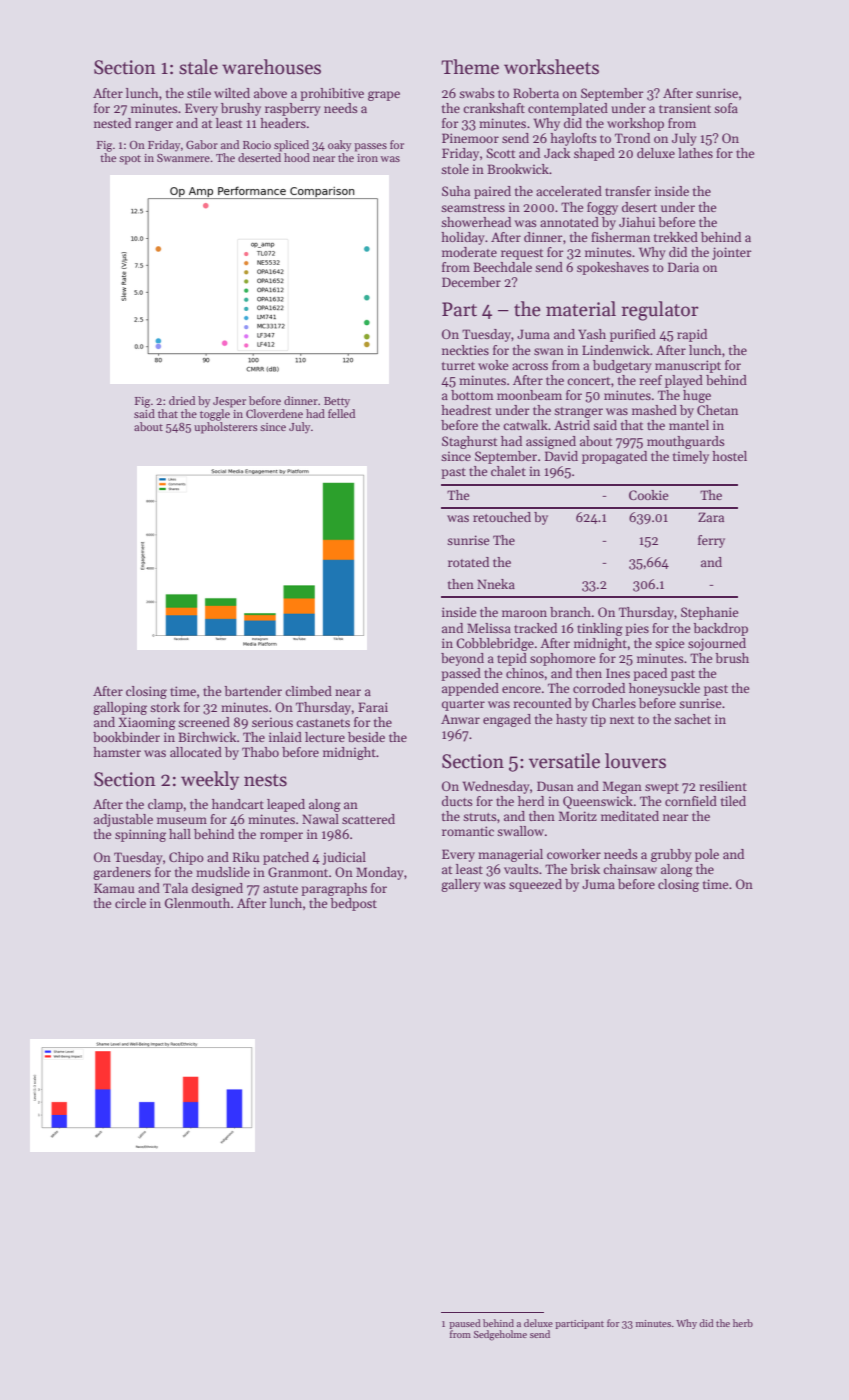 The width and height of the image is (849, 1400). Describe the element at coordinates (551, 67) in the image. I see `worksheets` at that location.
